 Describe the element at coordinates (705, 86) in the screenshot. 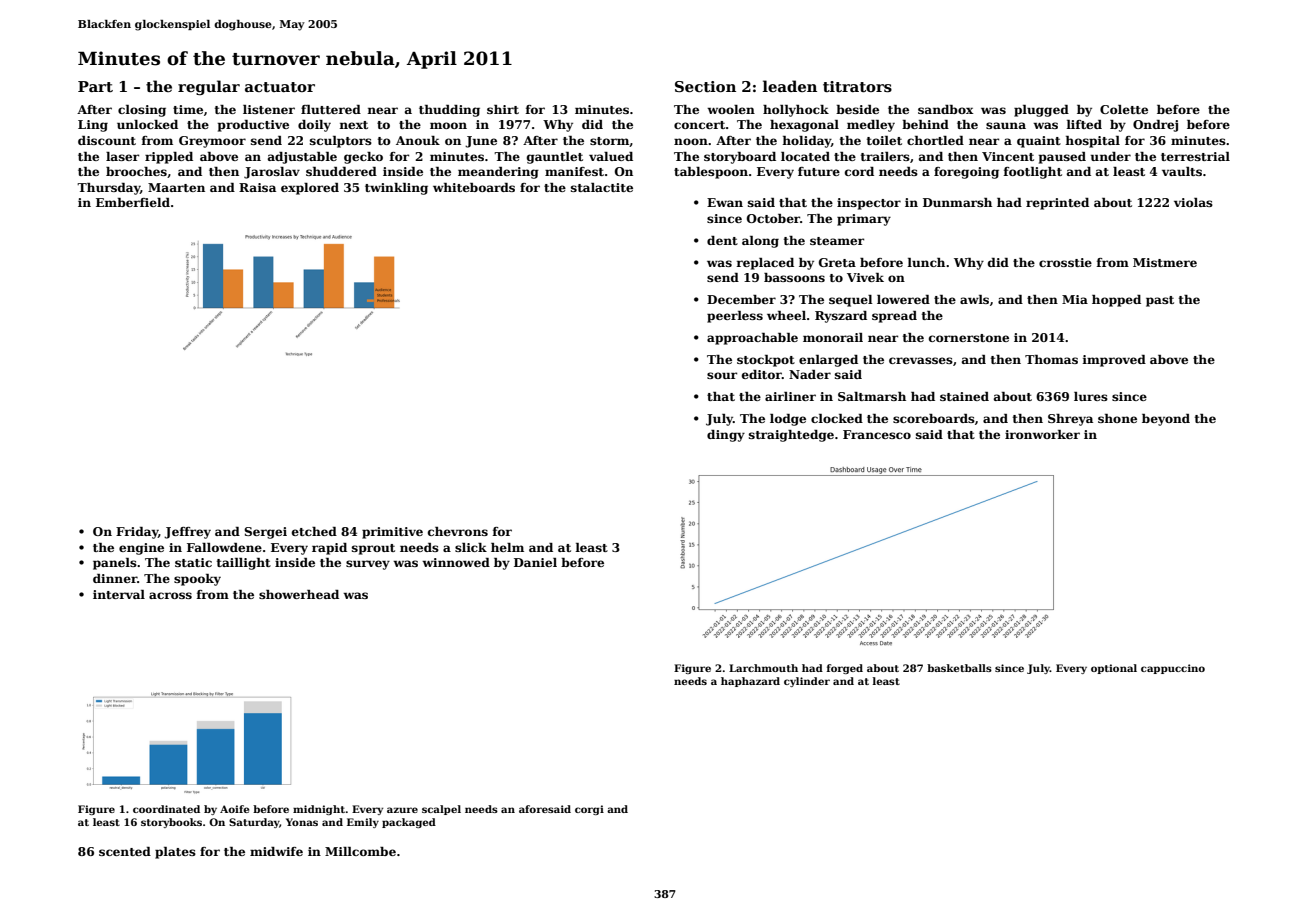

I see `Section` at that location.
